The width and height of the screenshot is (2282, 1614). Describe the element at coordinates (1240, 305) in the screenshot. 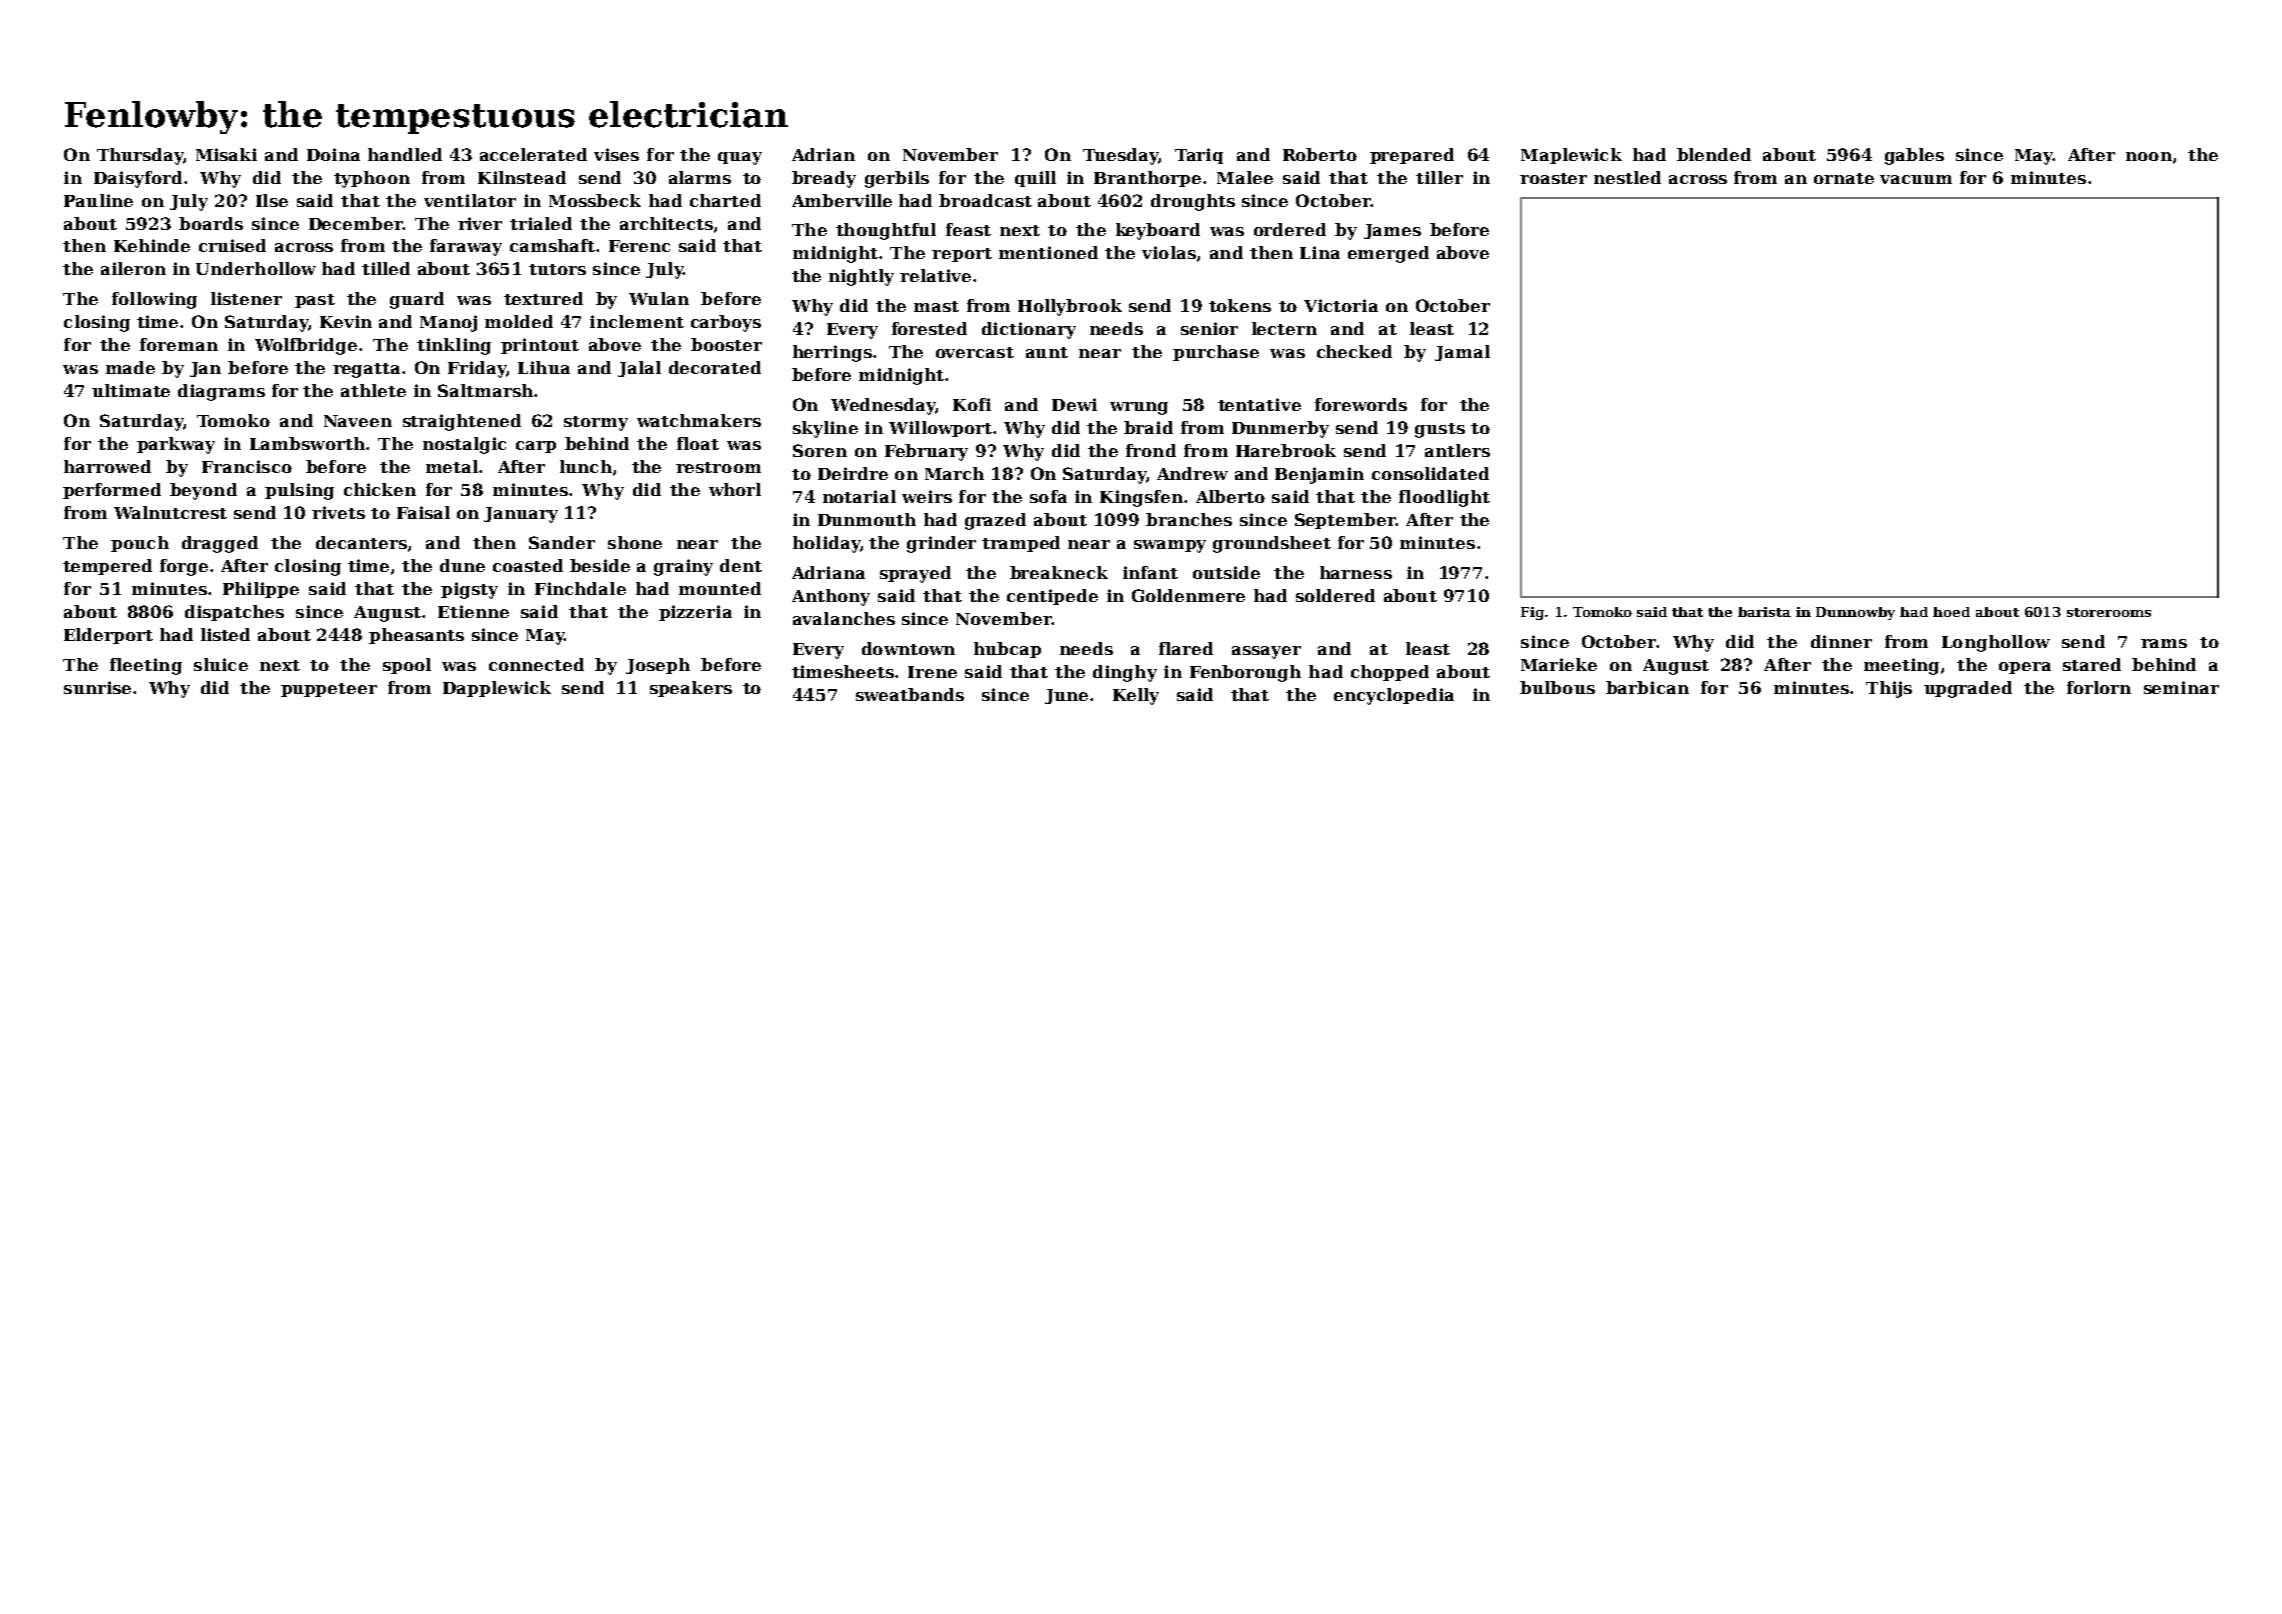

I see `tokens` at that location.
